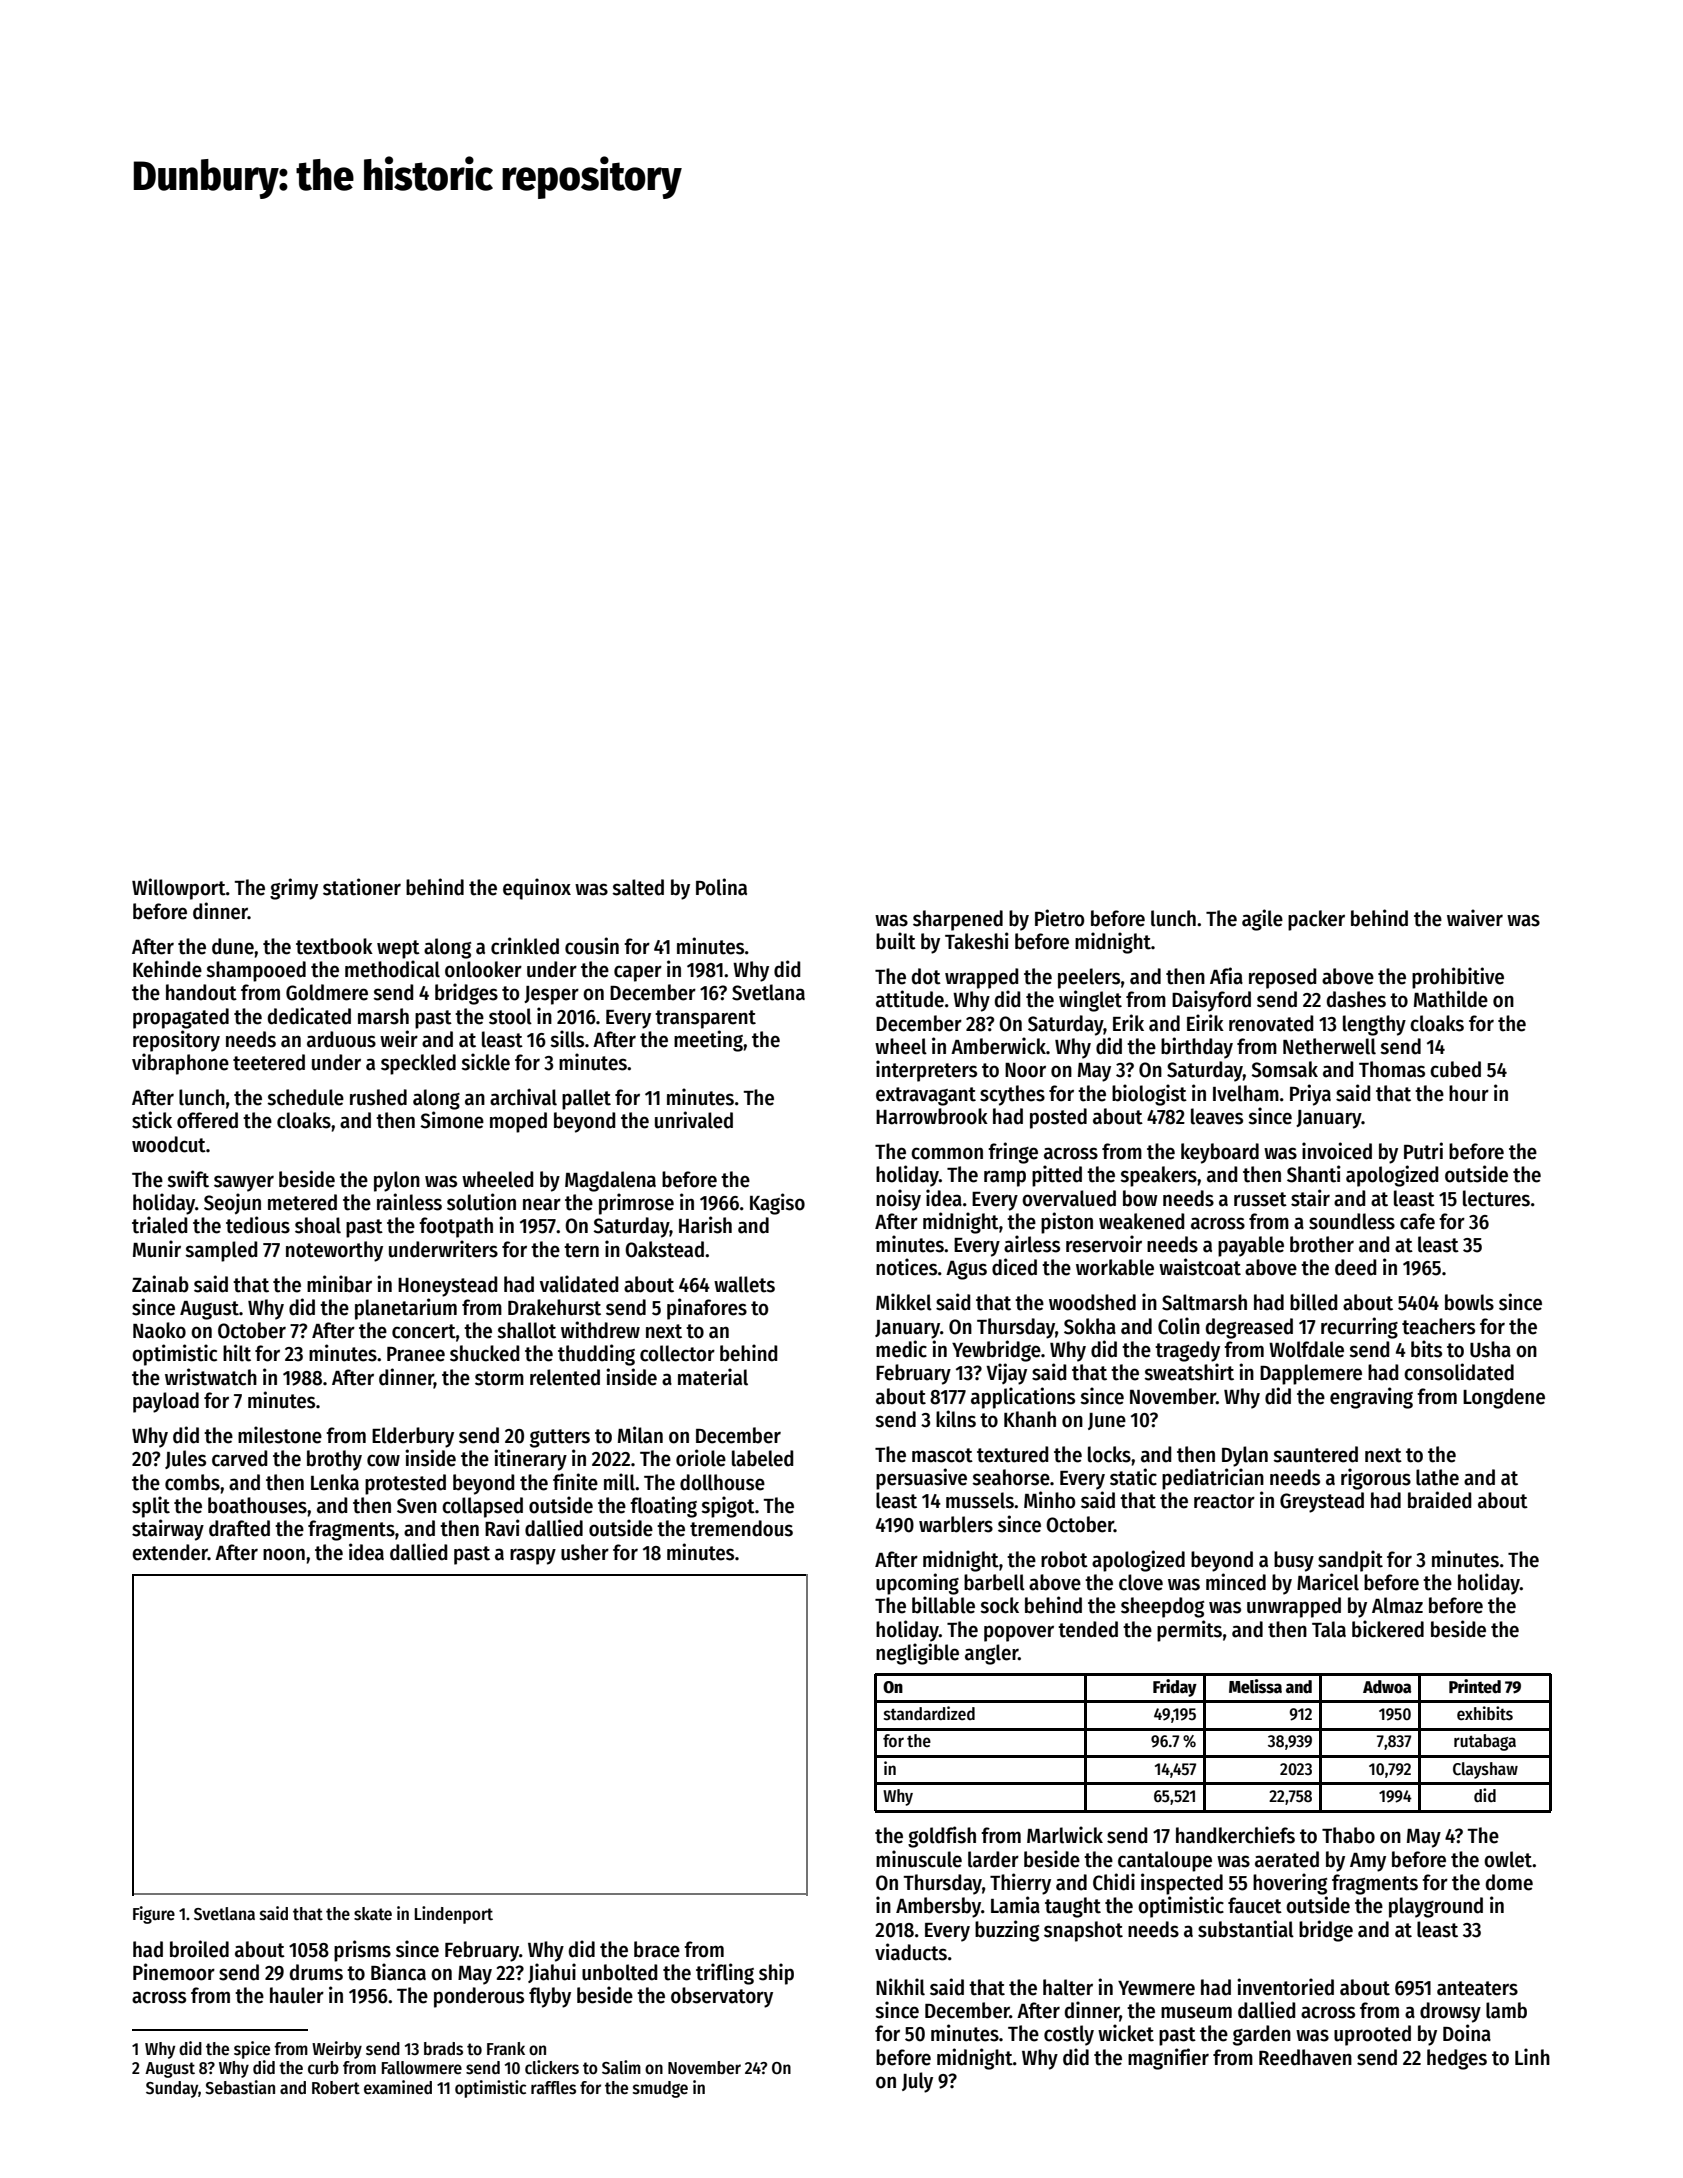 This image has width=1683, height=2178. Describe the element at coordinates (443, 2049) in the image. I see `brads` at that location.
